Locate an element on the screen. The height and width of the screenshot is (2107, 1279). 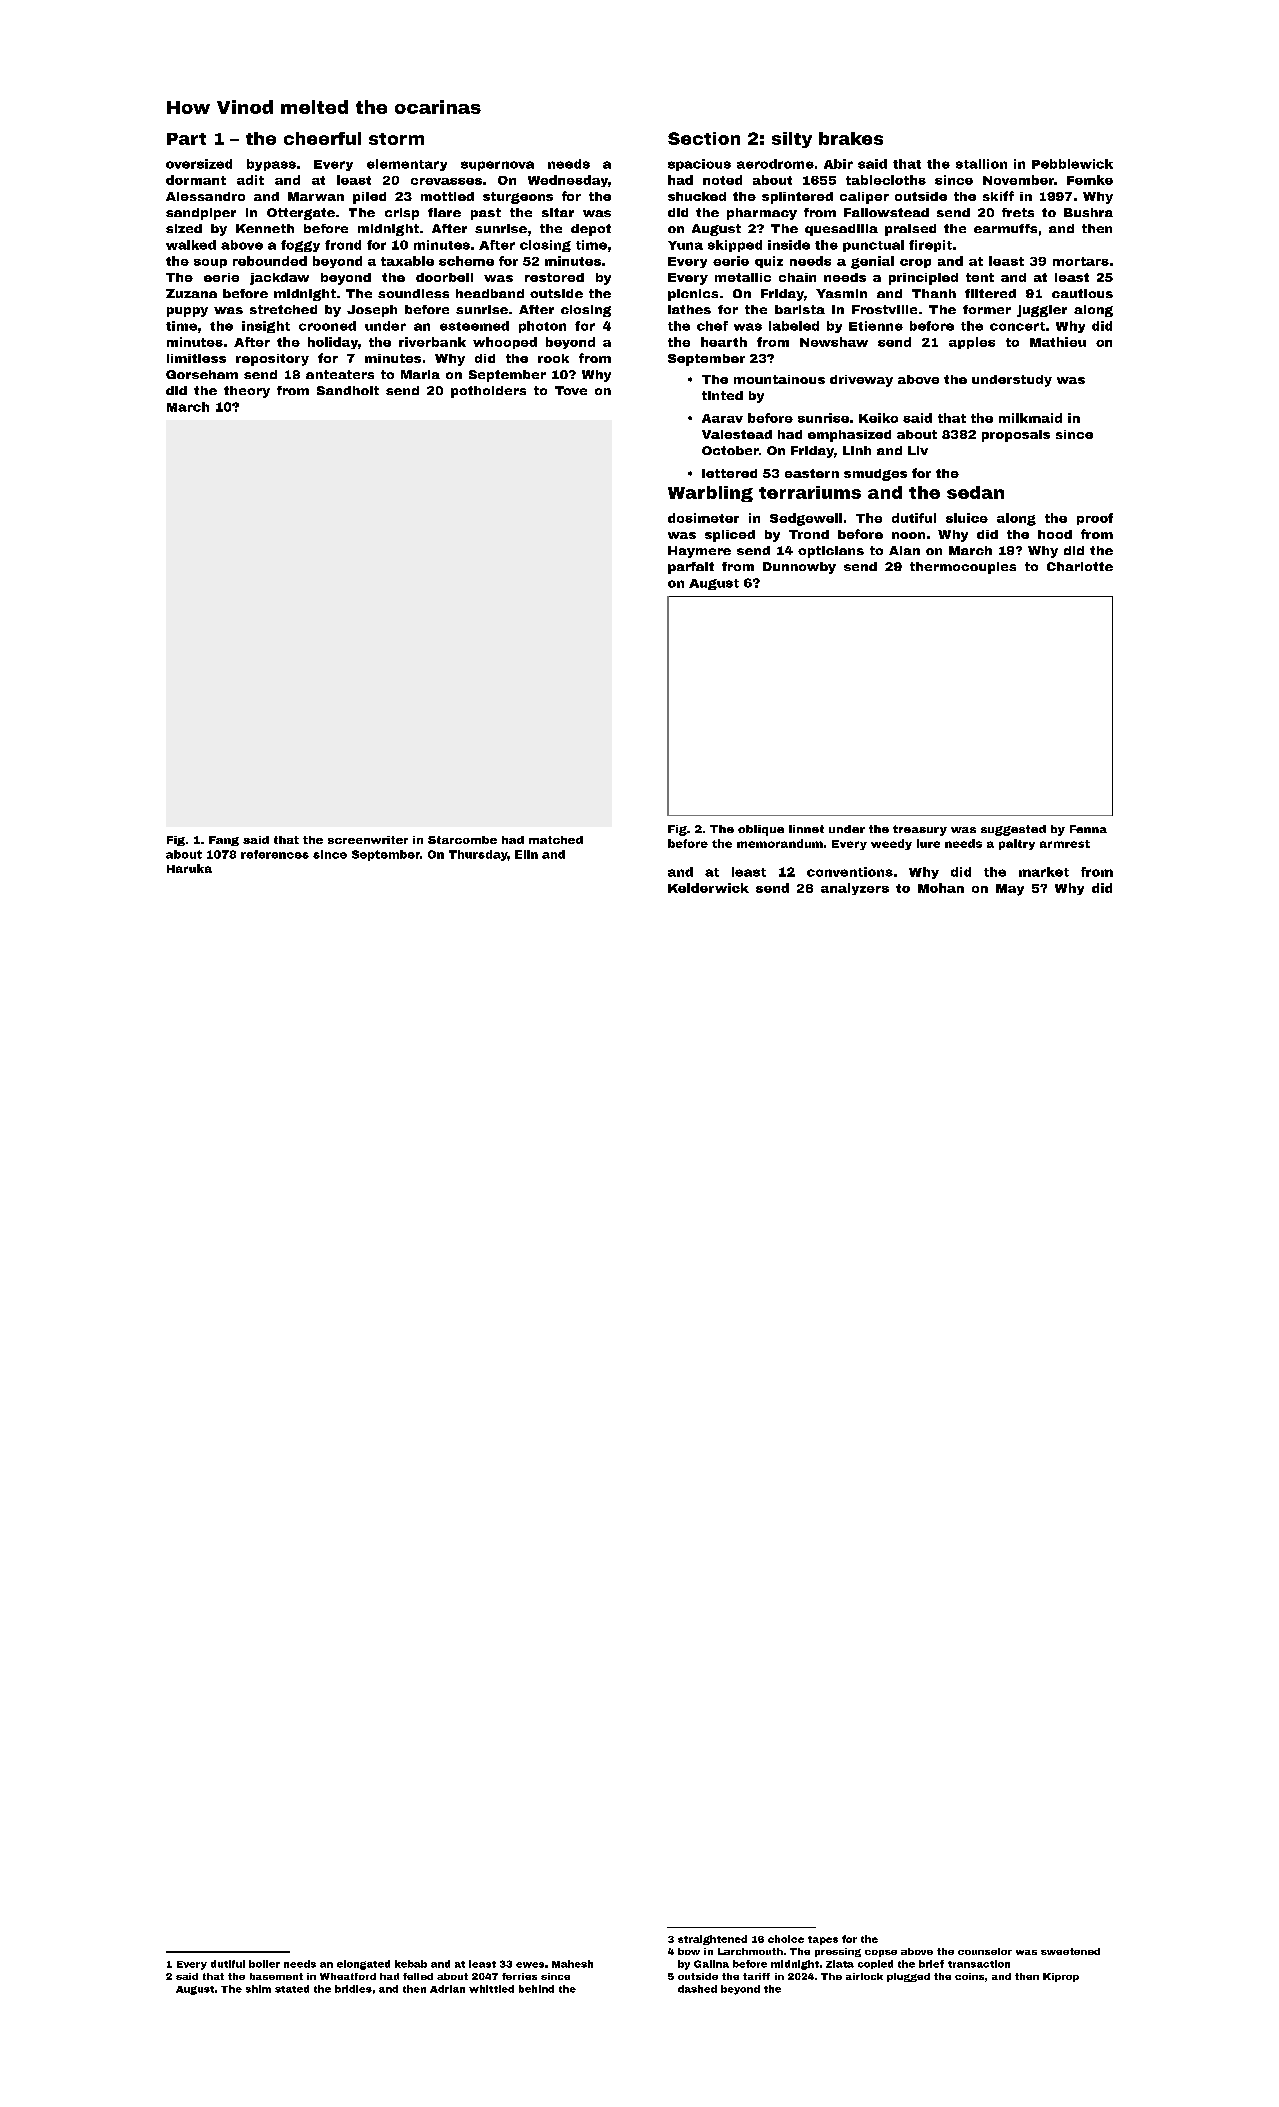
armrest is located at coordinates (1065, 844).
